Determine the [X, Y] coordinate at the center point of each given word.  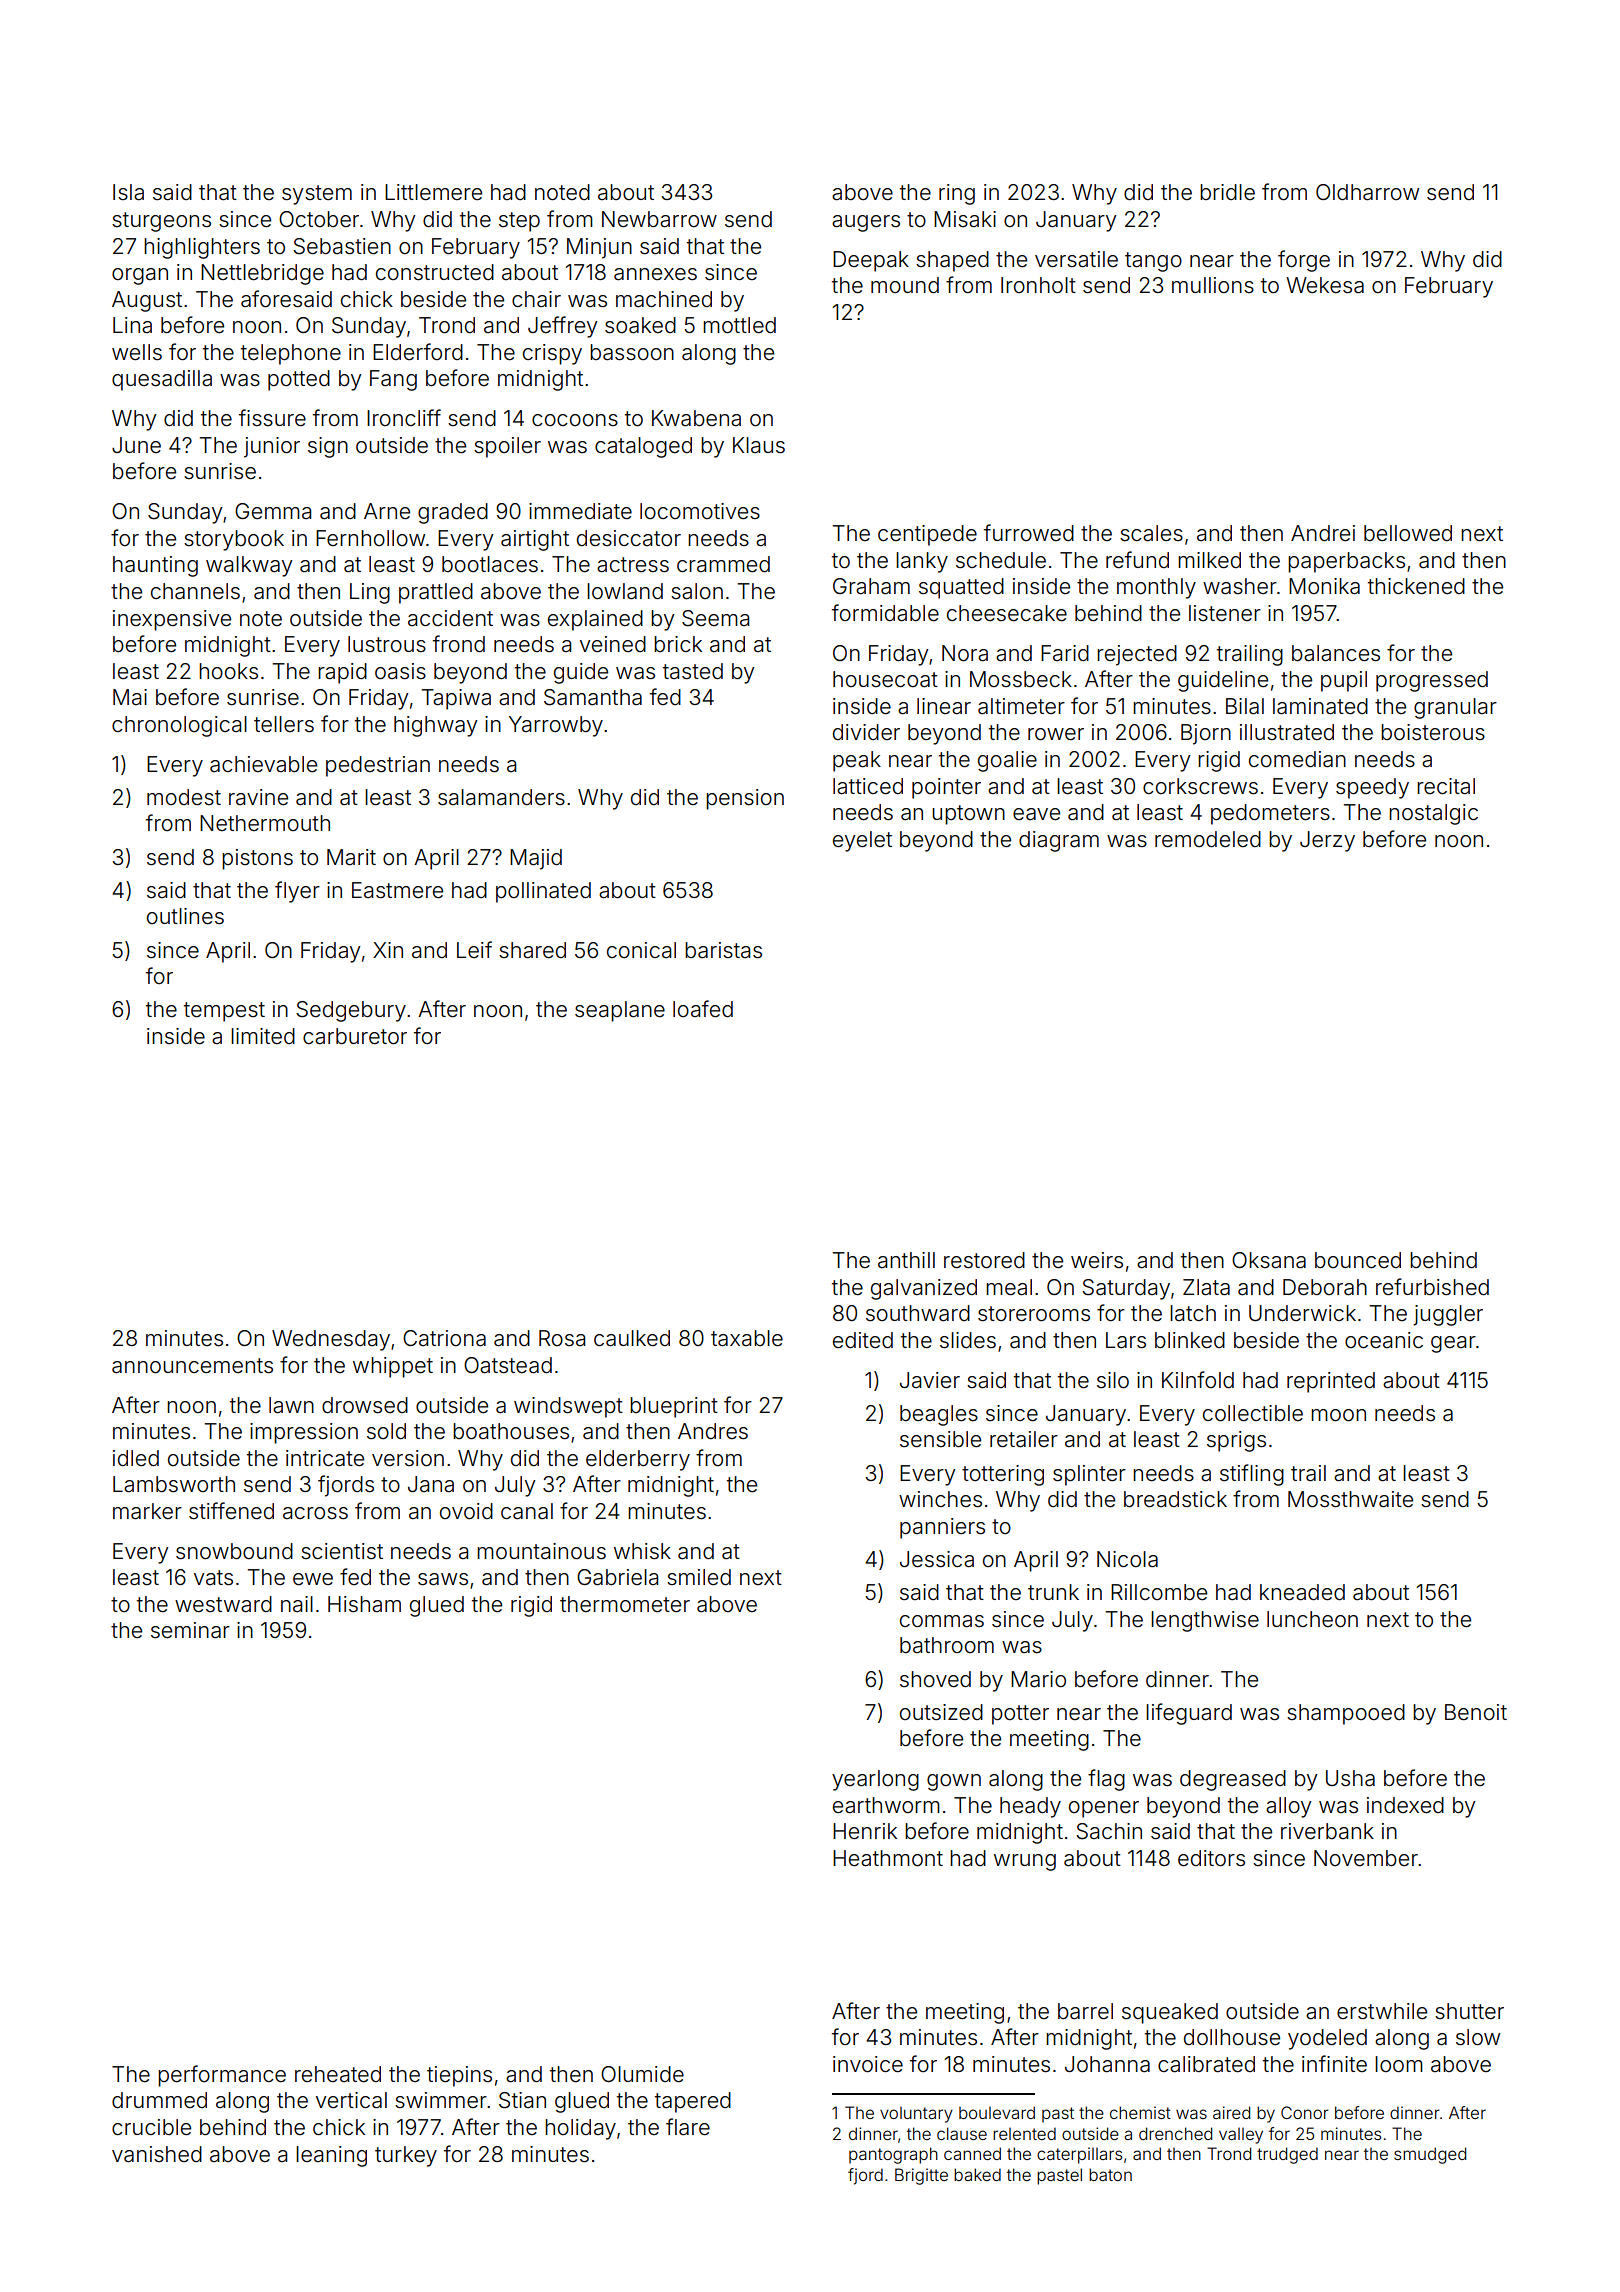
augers [866, 223]
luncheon [1312, 1619]
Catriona [444, 1338]
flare [688, 2127]
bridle [1227, 192]
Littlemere [433, 192]
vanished [157, 2154]
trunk [1053, 1592]
